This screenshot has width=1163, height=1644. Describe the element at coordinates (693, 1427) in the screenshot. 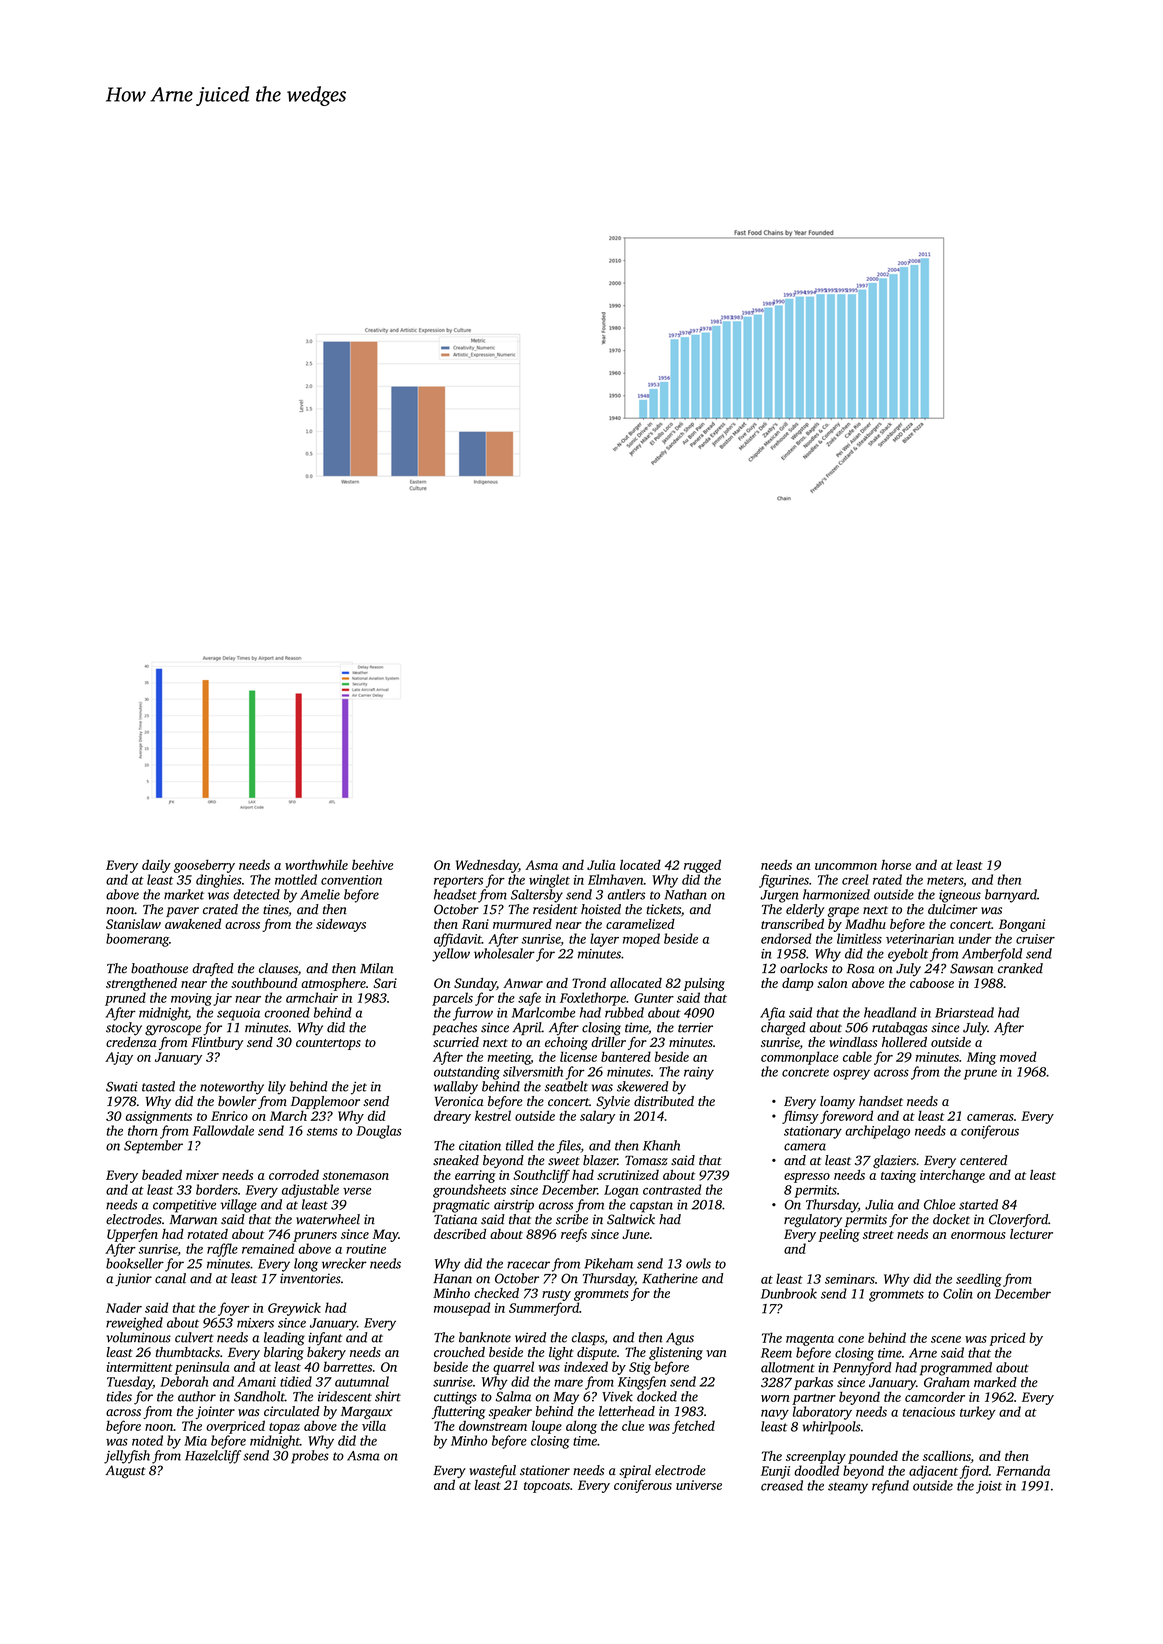

I see `fetched` at that location.
